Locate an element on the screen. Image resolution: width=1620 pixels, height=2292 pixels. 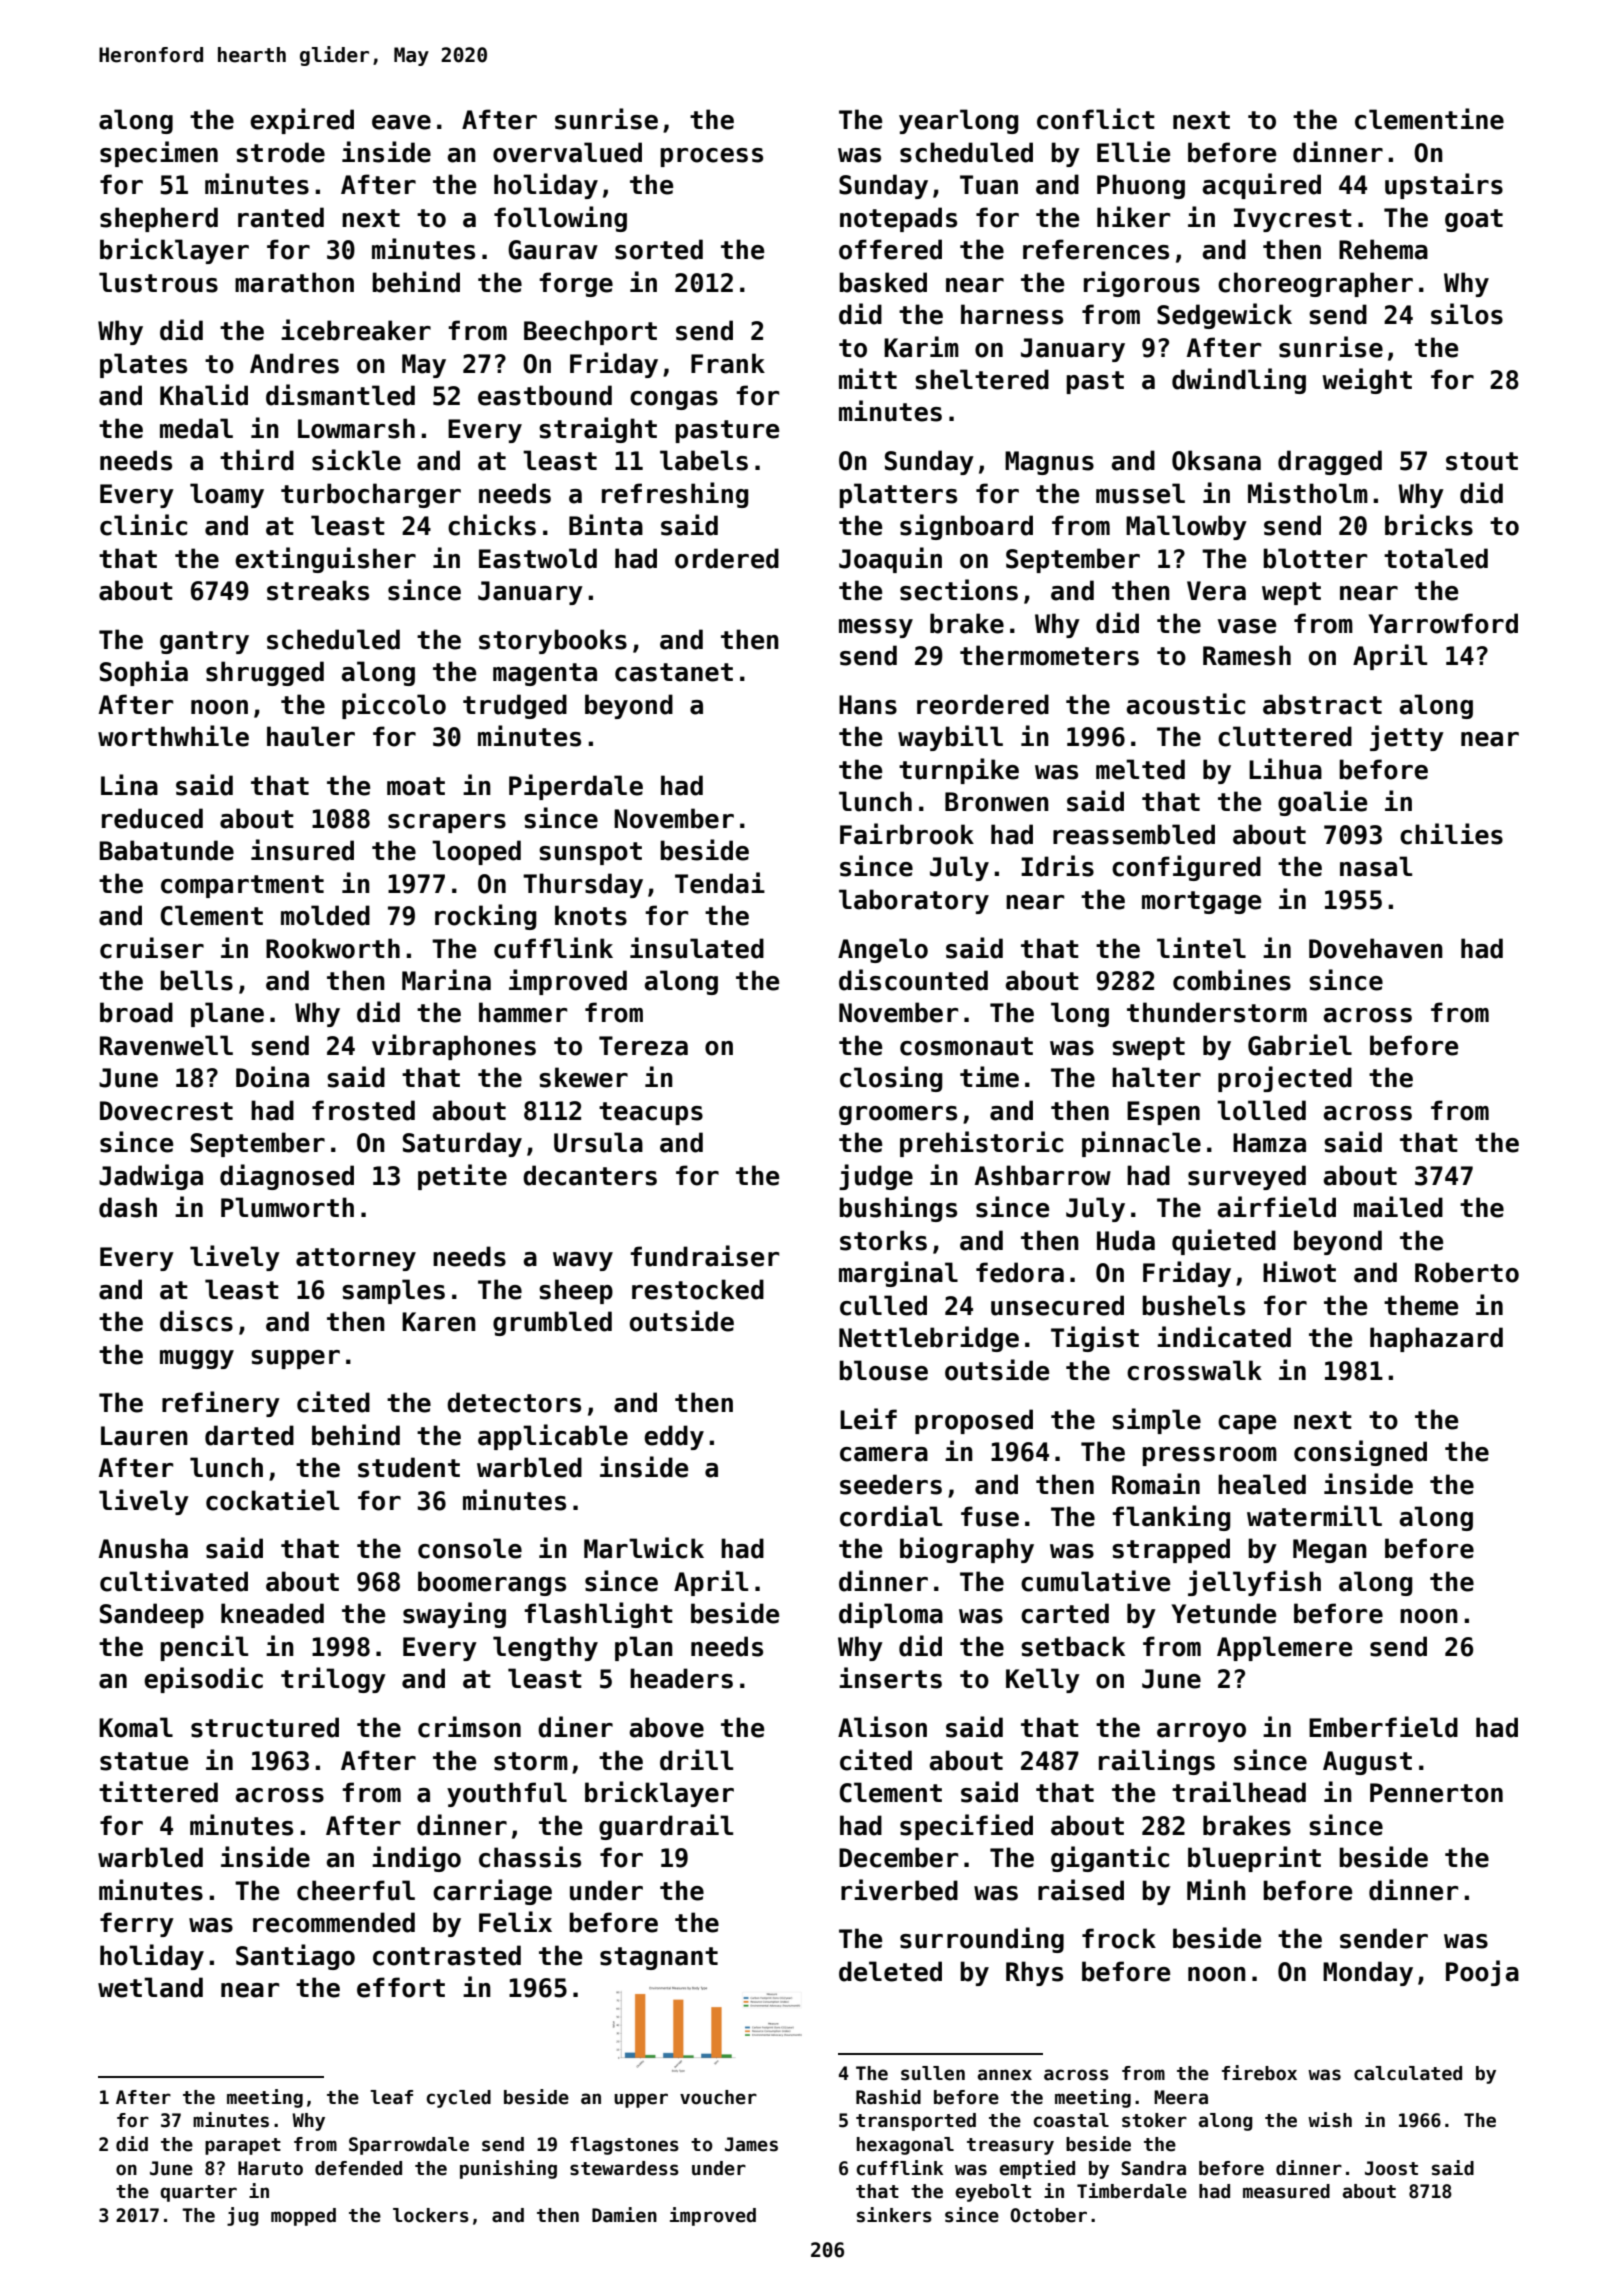
Minh is located at coordinates (1216, 1889).
